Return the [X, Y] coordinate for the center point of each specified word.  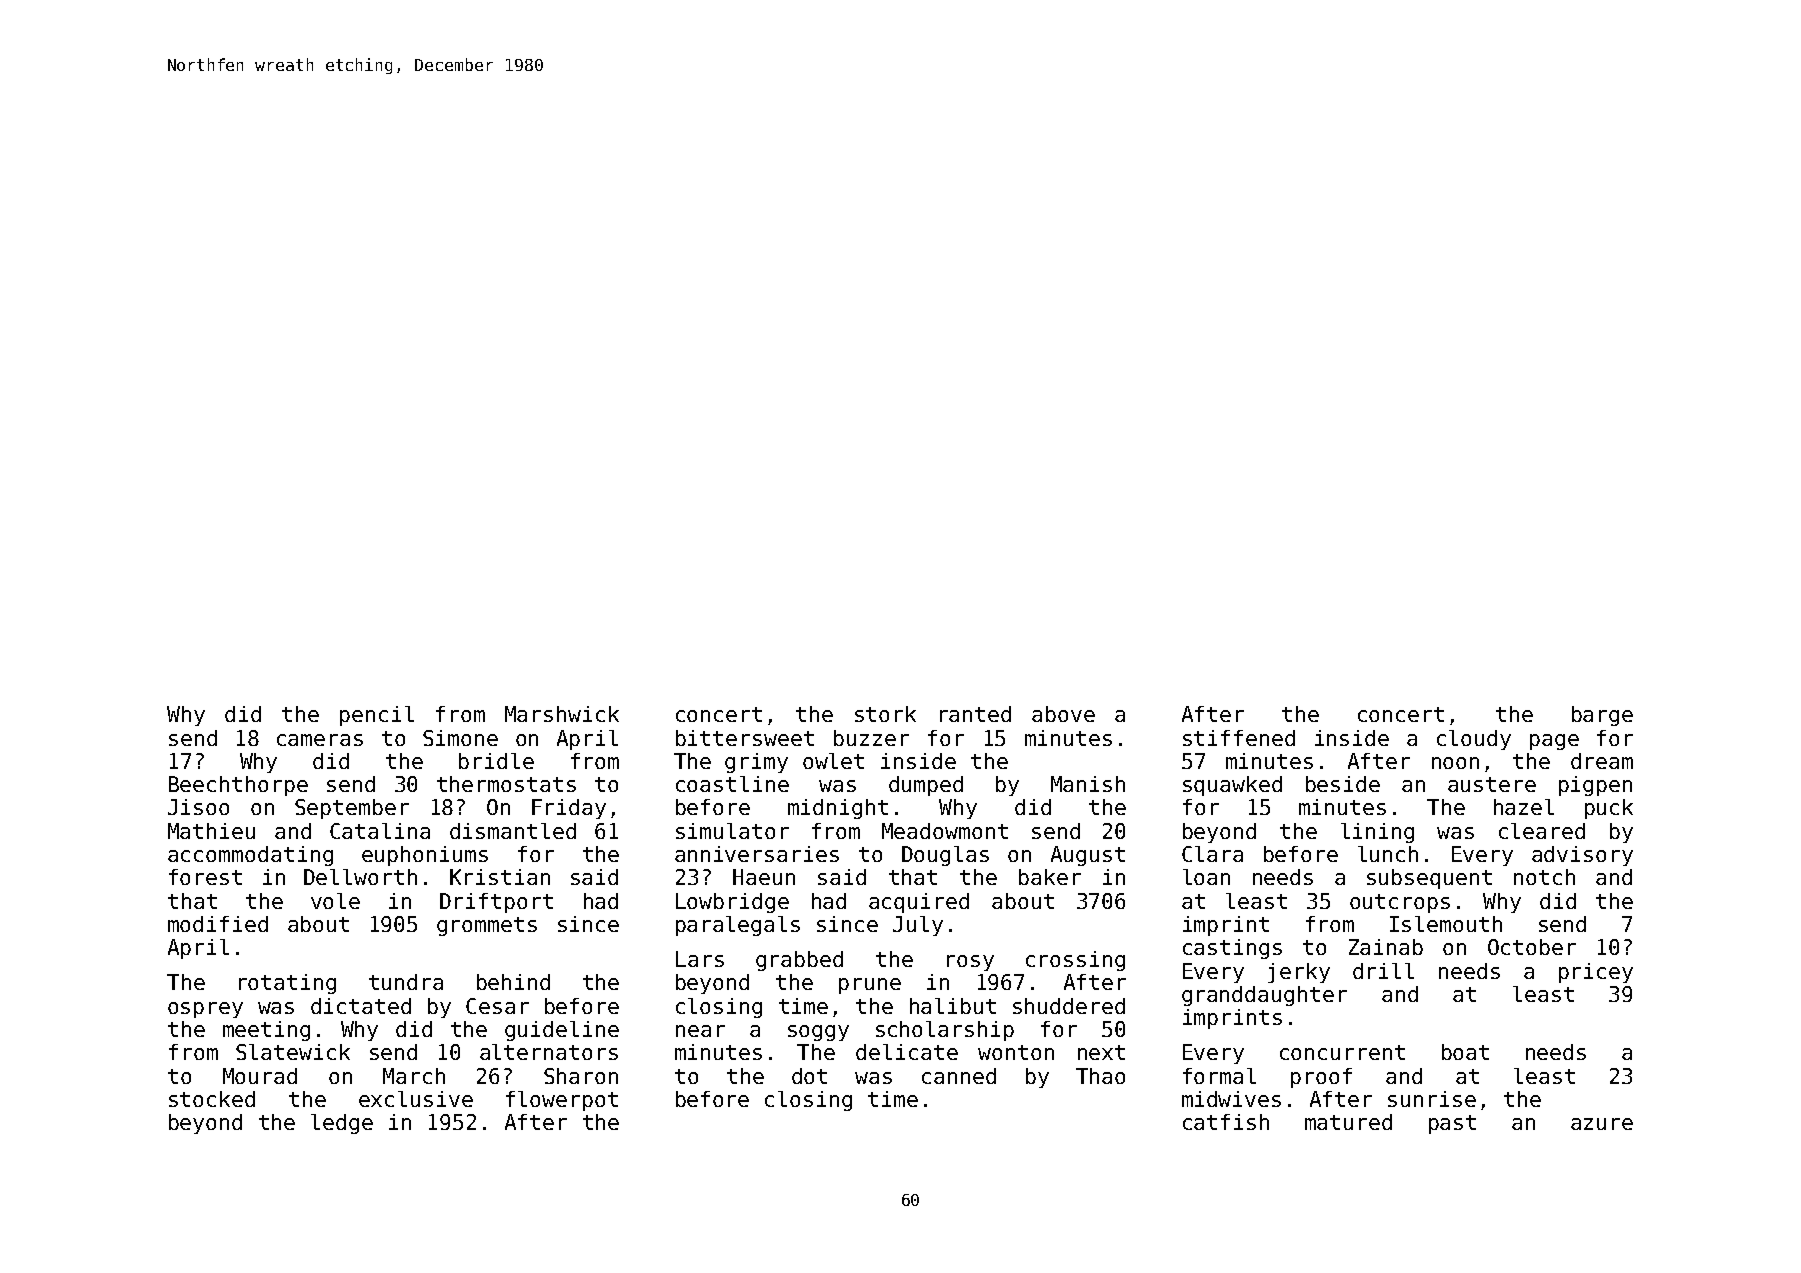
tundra [406, 982]
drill [1383, 971]
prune [870, 986]
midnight [838, 809]
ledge [342, 1124]
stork [885, 714]
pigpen [1595, 786]
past [1452, 1124]
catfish [1226, 1122]
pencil [377, 716]
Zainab [1386, 947]
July [918, 926]
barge [1602, 716]
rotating [287, 984]
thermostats [506, 784]
